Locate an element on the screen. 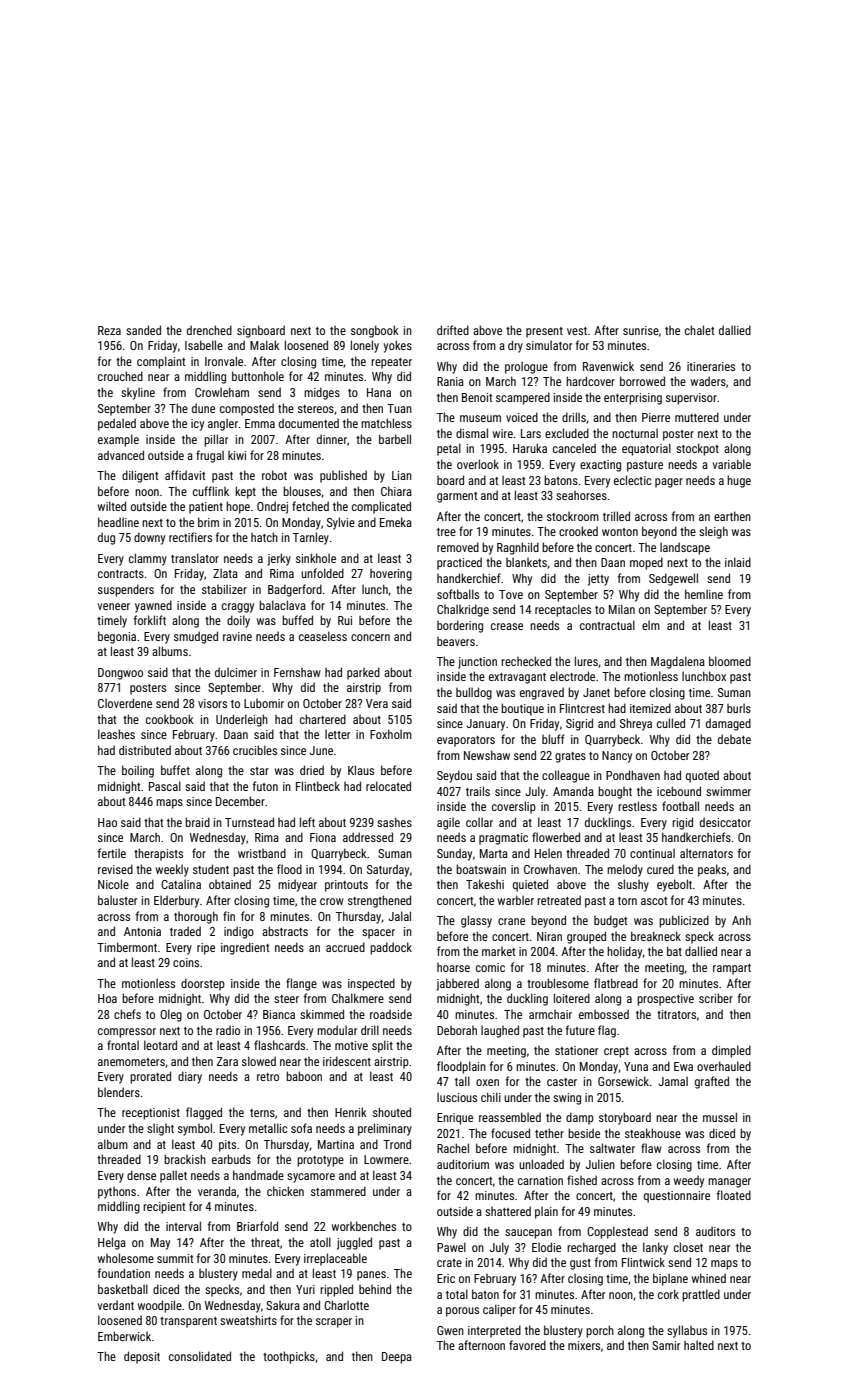 The width and height of the screenshot is (849, 1400). Milan is located at coordinates (622, 609).
